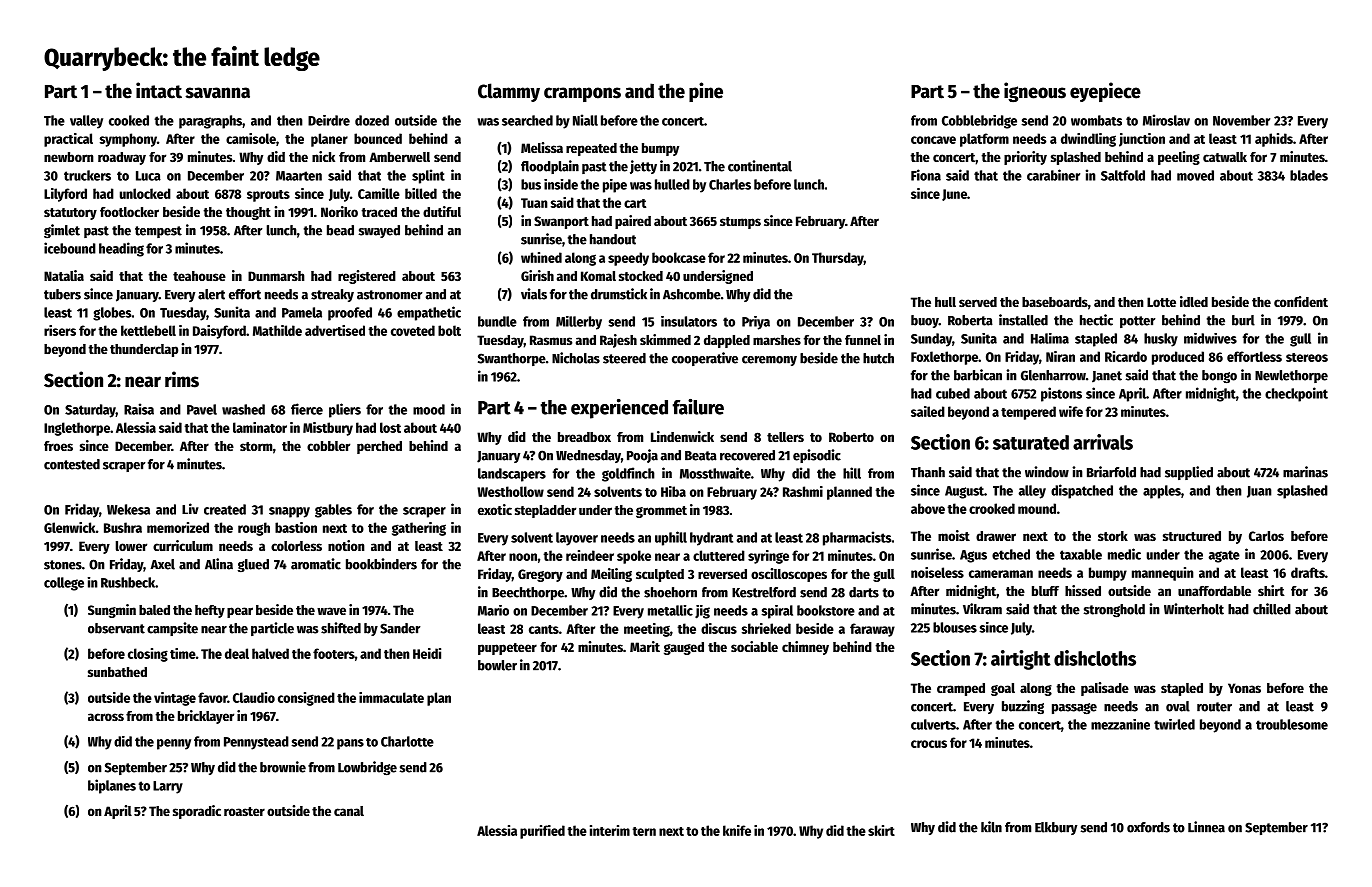  Describe the element at coordinates (1224, 556) in the screenshot. I see `agate` at that location.
